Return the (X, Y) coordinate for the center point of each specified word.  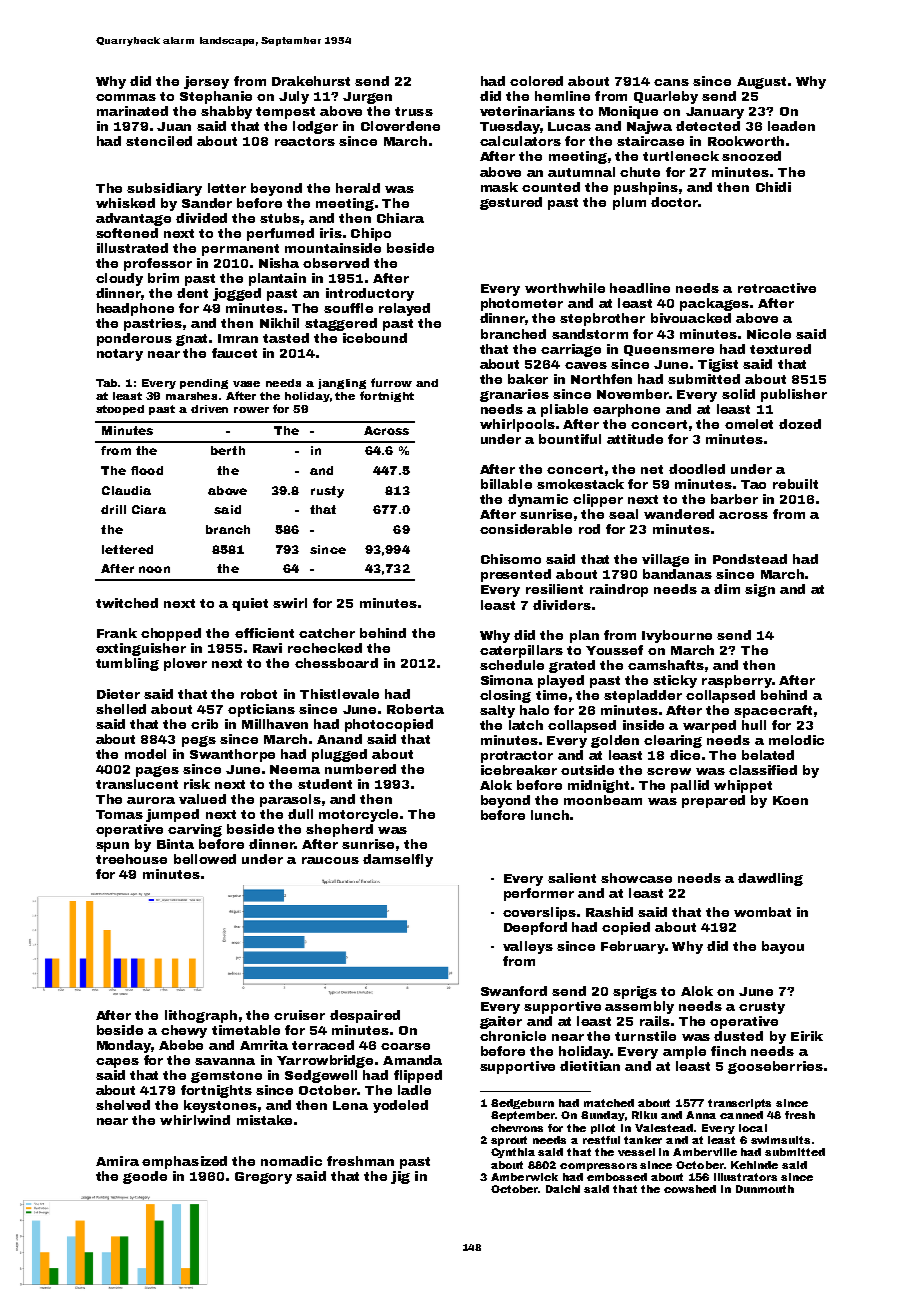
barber (734, 499)
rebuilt (795, 484)
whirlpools (517, 425)
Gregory (263, 1178)
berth (228, 450)
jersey (206, 82)
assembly (639, 1007)
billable (506, 484)
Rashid (609, 912)
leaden (791, 126)
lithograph (201, 1016)
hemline (562, 96)
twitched (127, 603)
